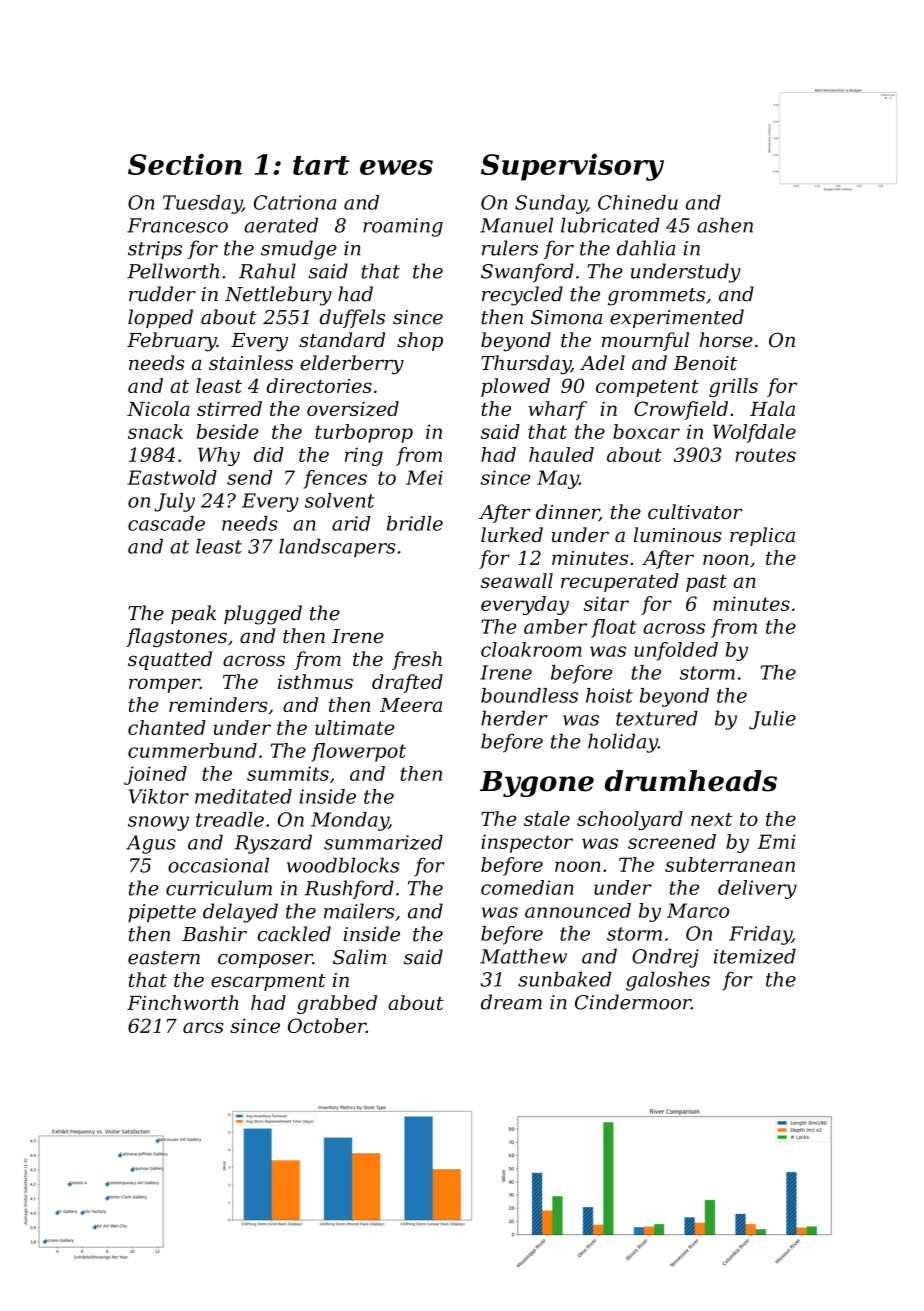 This document has width=924, height=1311. Describe the element at coordinates (725, 225) in the document. I see `ashen` at that location.
